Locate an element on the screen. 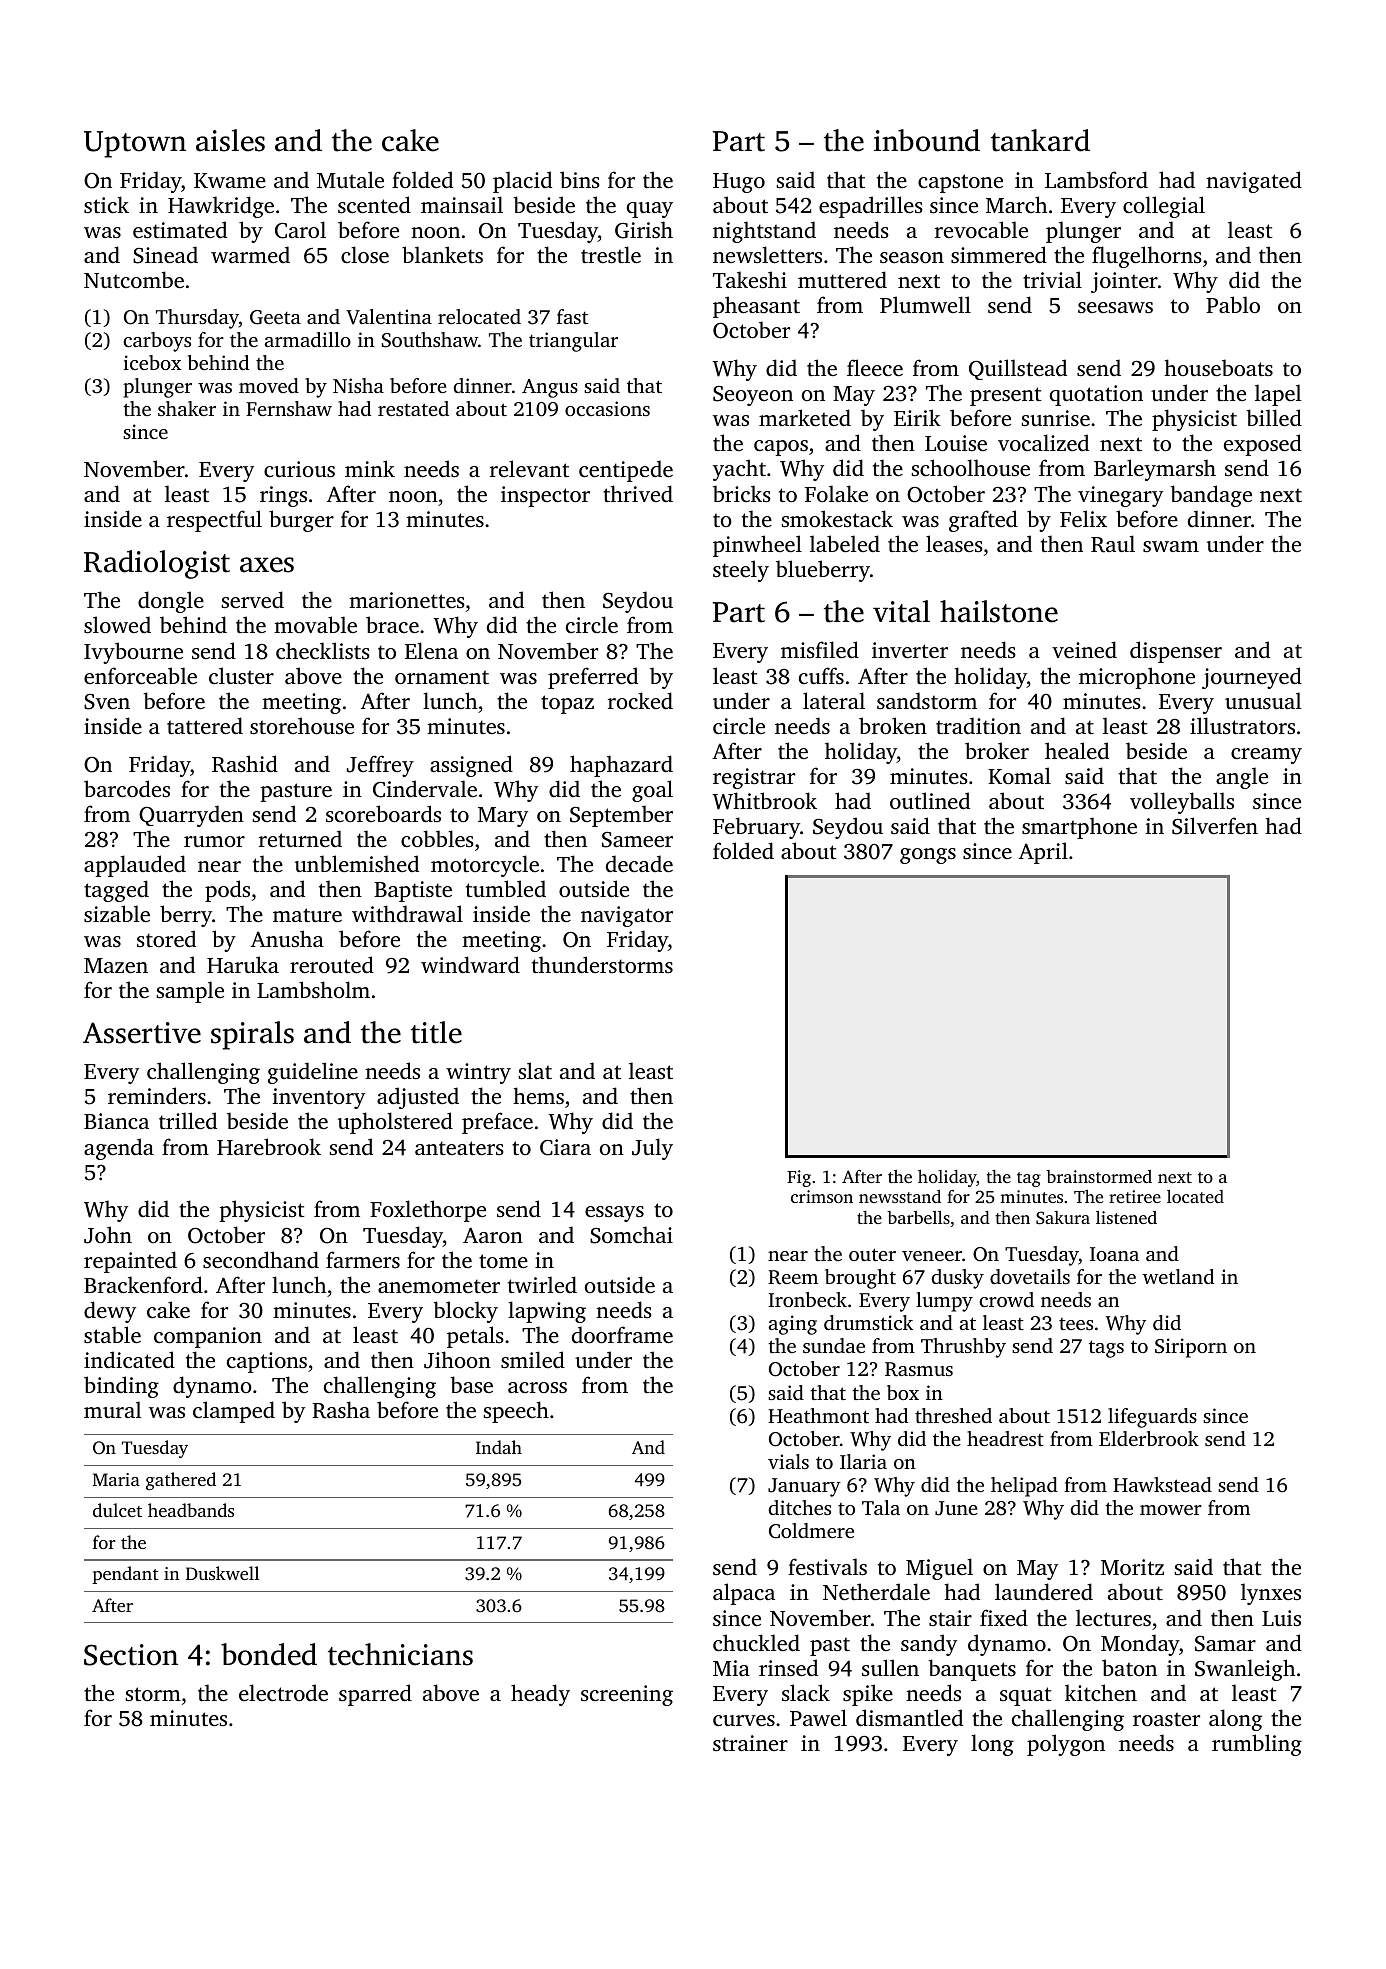  collegial is located at coordinates (1164, 207).
